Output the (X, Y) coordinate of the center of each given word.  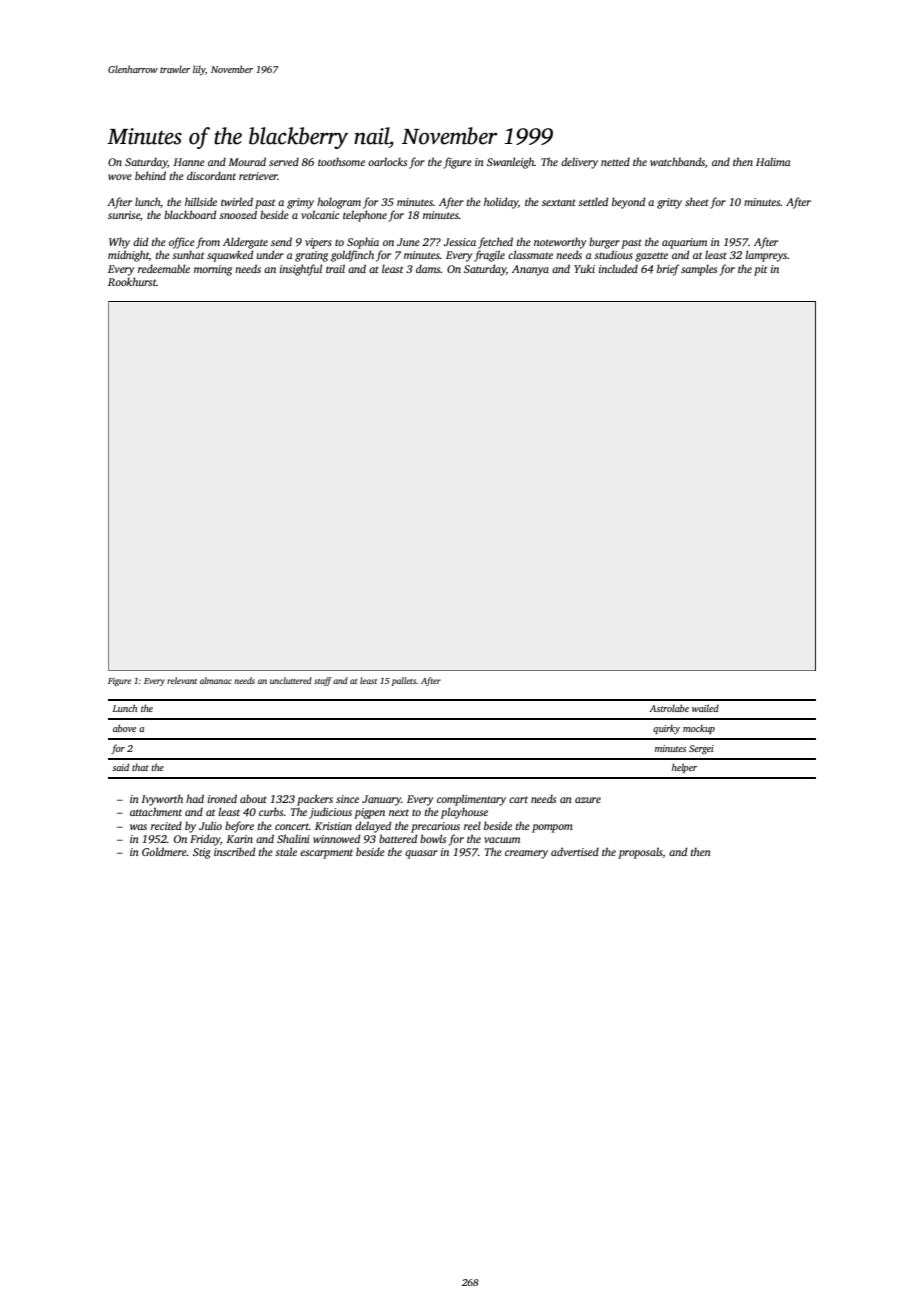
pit (760, 270)
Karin (239, 839)
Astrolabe (669, 708)
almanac (216, 680)
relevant (182, 680)
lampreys (766, 256)
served (284, 161)
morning (213, 270)
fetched (495, 243)
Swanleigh (510, 163)
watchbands (677, 161)
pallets (403, 681)
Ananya (530, 270)
